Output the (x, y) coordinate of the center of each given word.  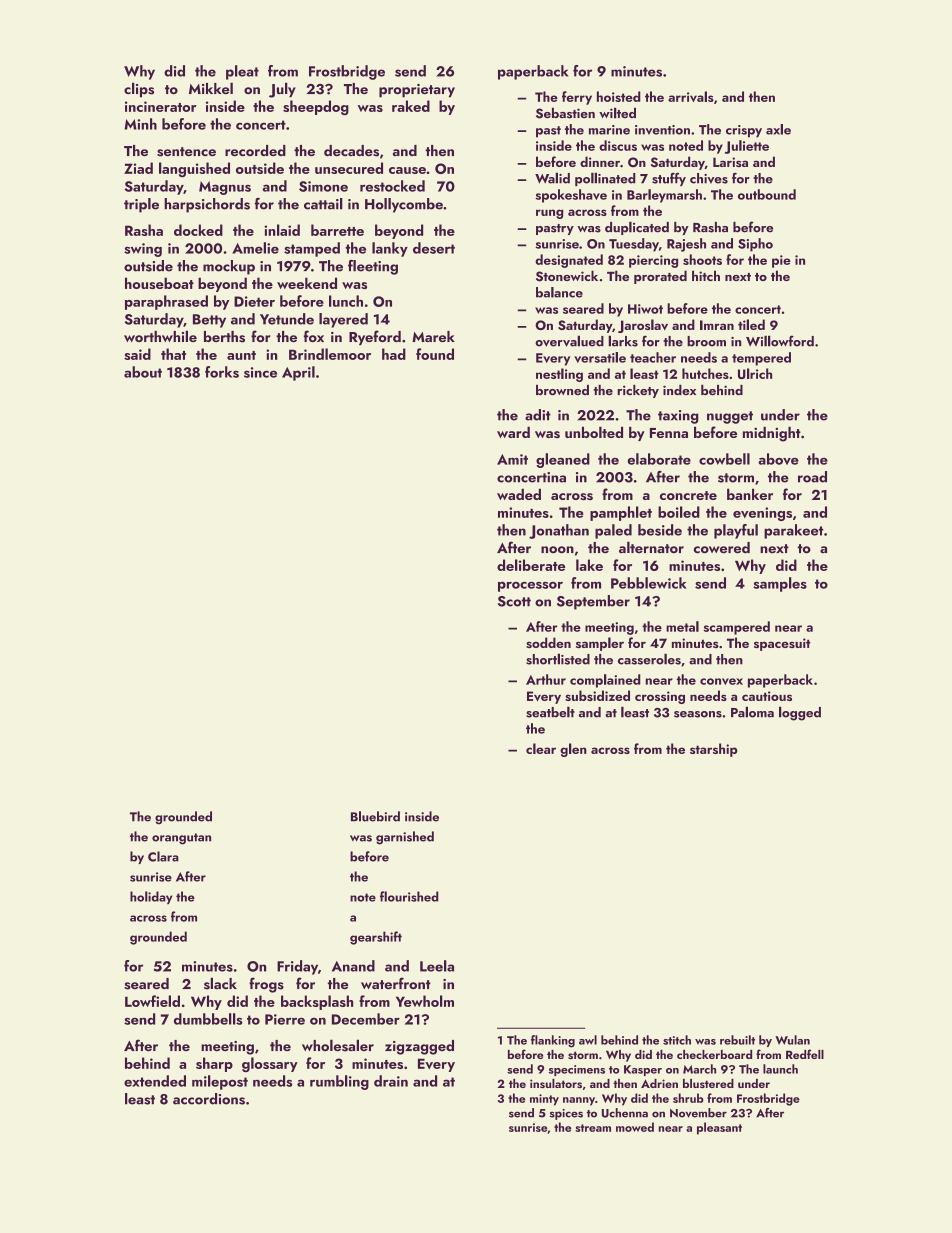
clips (139, 90)
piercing (653, 261)
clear (541, 748)
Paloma (752, 712)
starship (714, 750)
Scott (514, 601)
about (143, 372)
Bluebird (375, 816)
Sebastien (565, 113)
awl (588, 1040)
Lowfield (152, 1001)
